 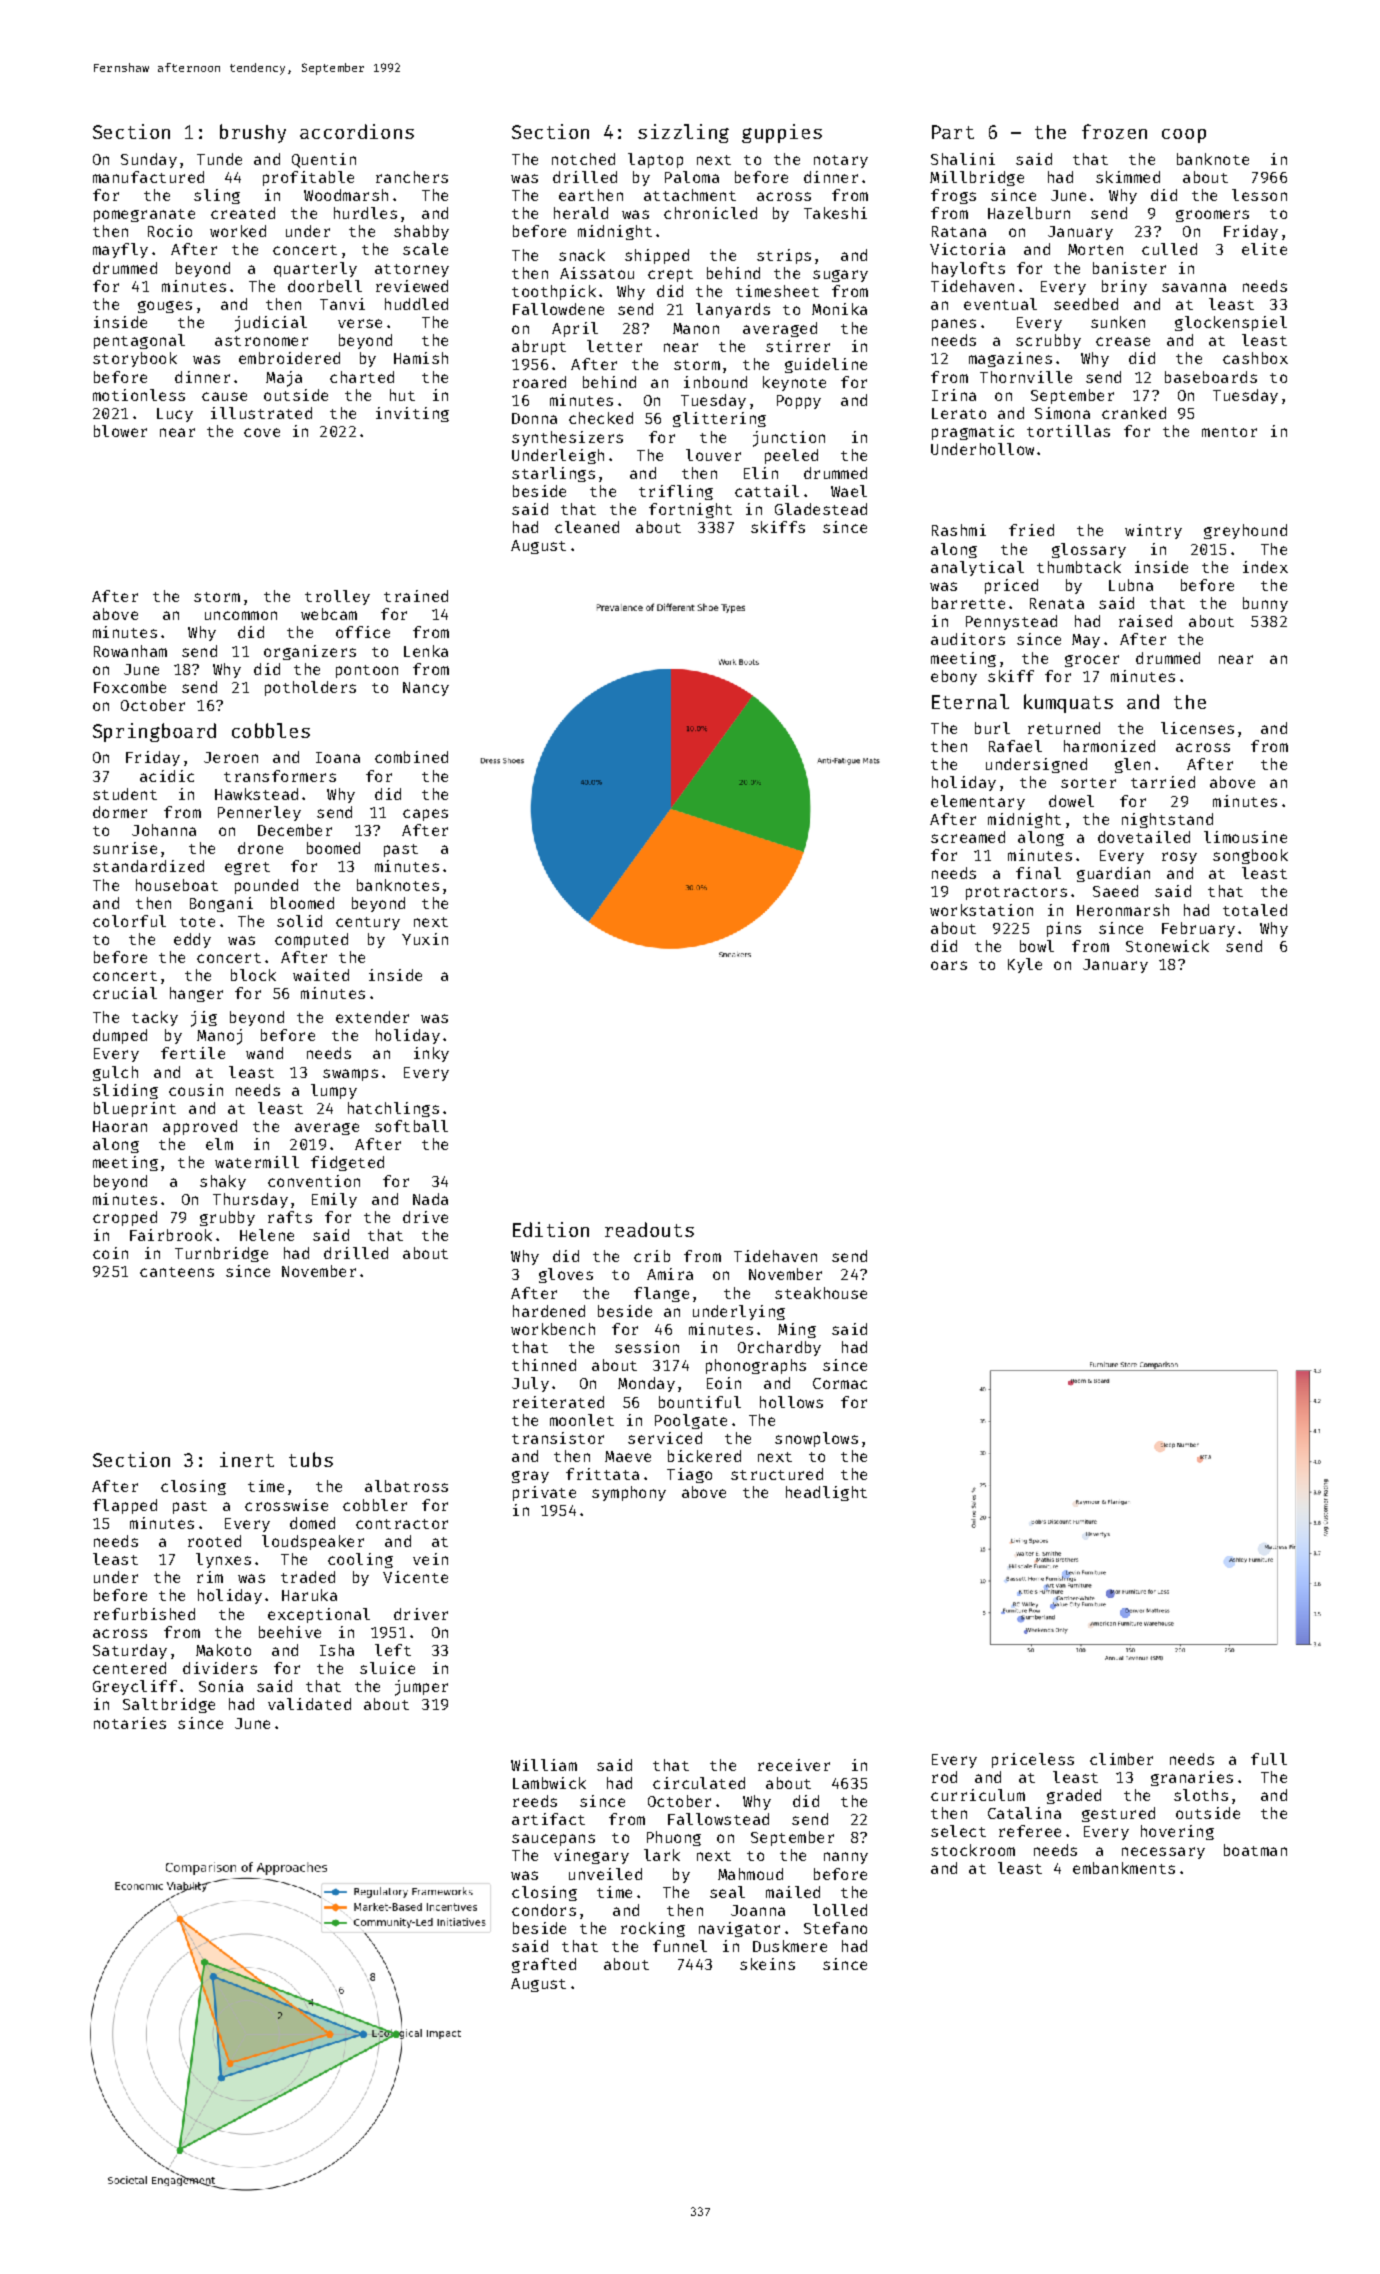 I want to click on grafted, so click(x=544, y=1965).
